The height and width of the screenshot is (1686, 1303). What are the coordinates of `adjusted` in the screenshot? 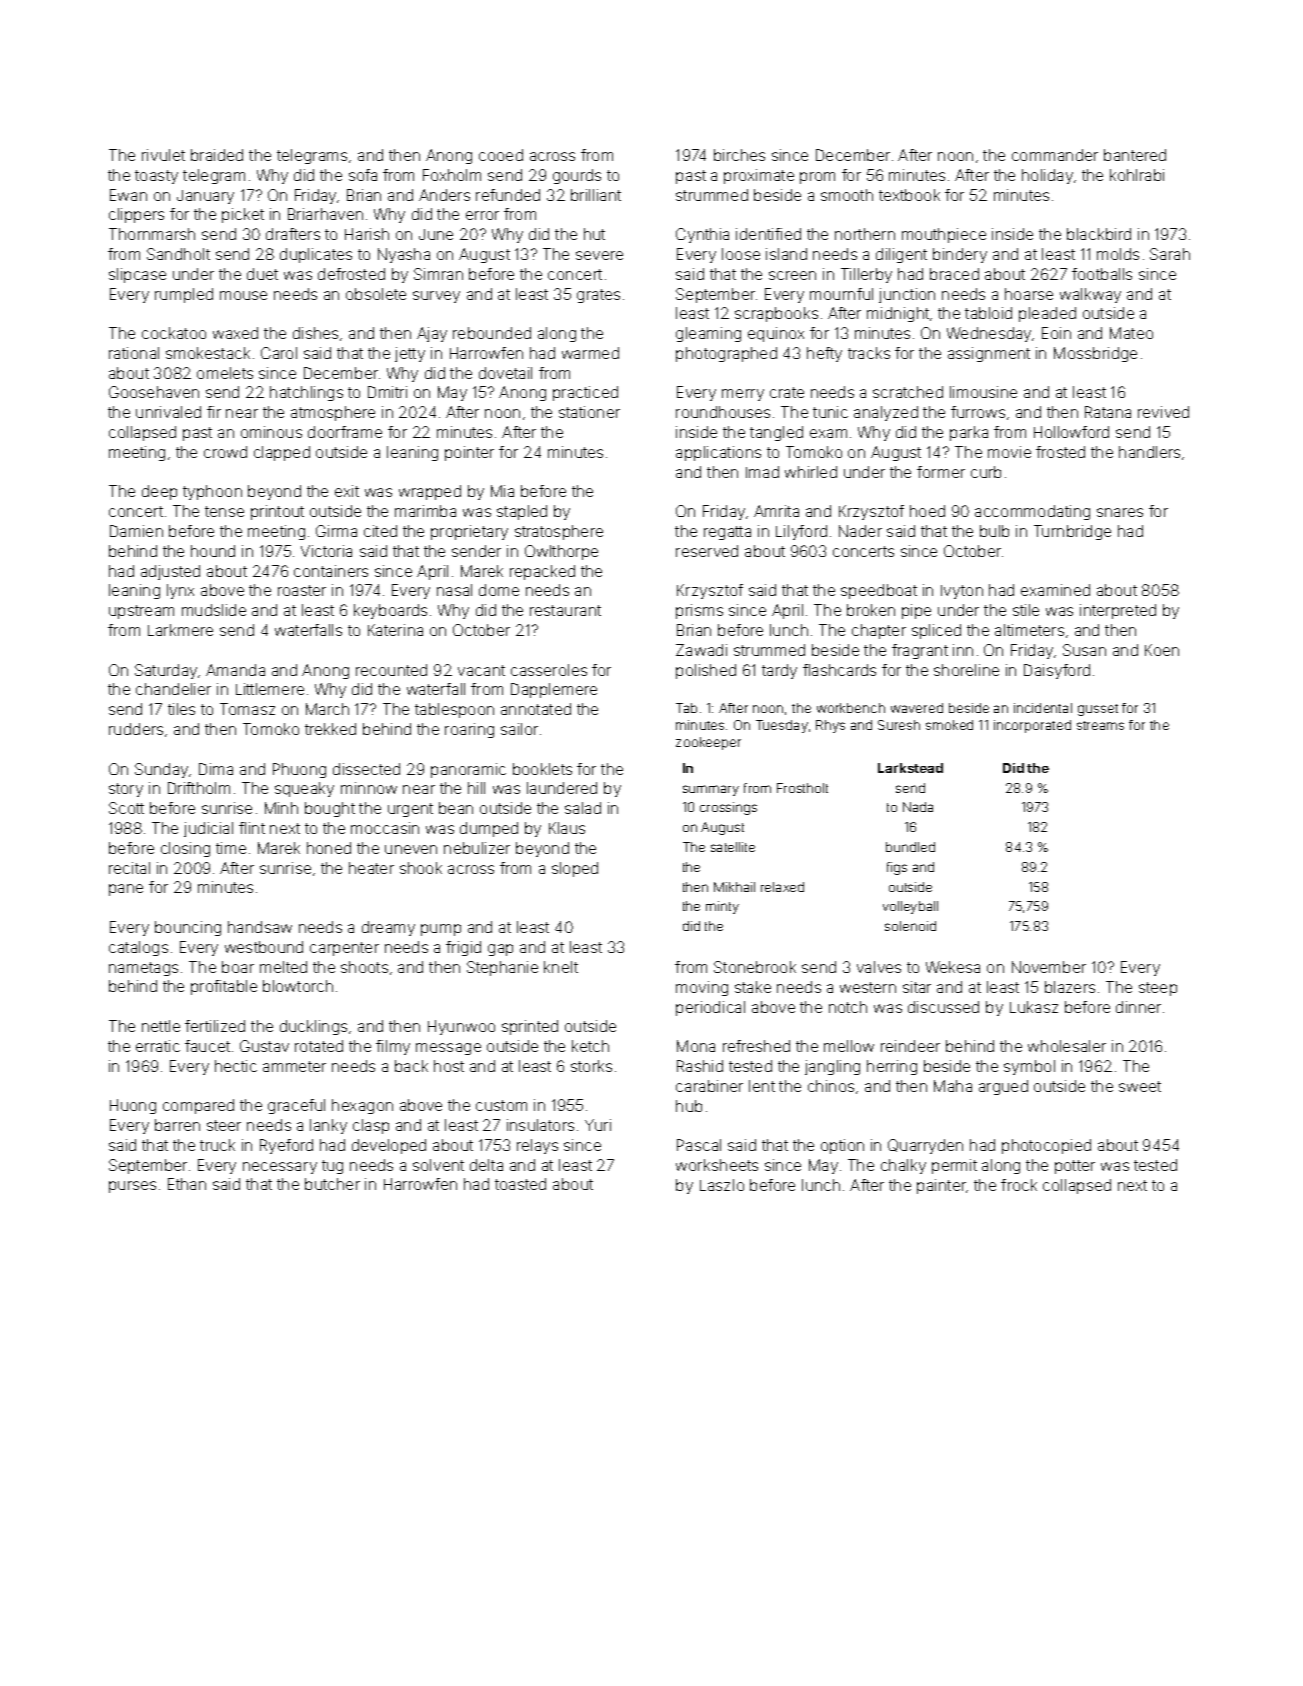 It's located at (170, 572).
